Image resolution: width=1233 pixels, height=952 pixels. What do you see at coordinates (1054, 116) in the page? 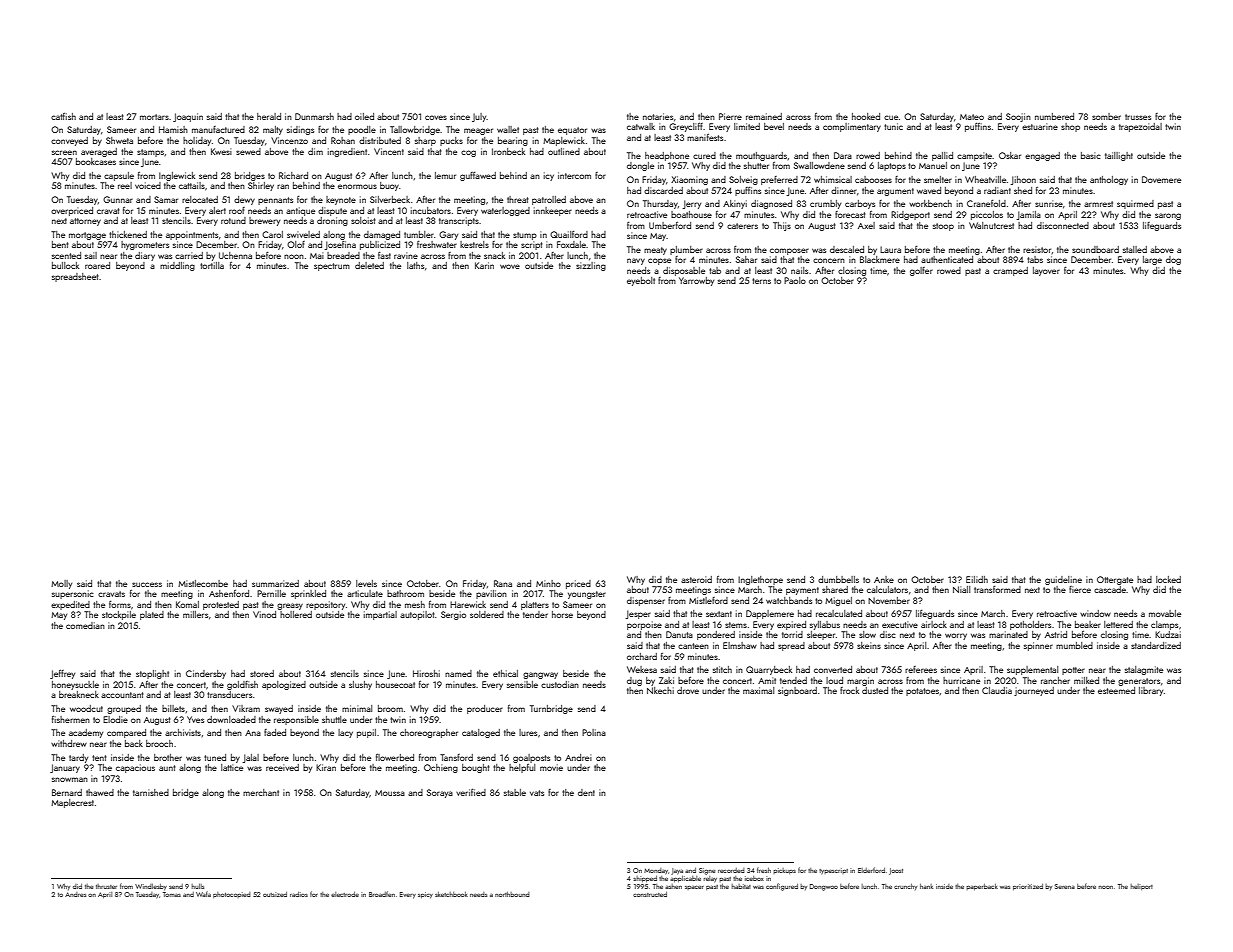
I see `numbered` at bounding box center [1054, 116].
